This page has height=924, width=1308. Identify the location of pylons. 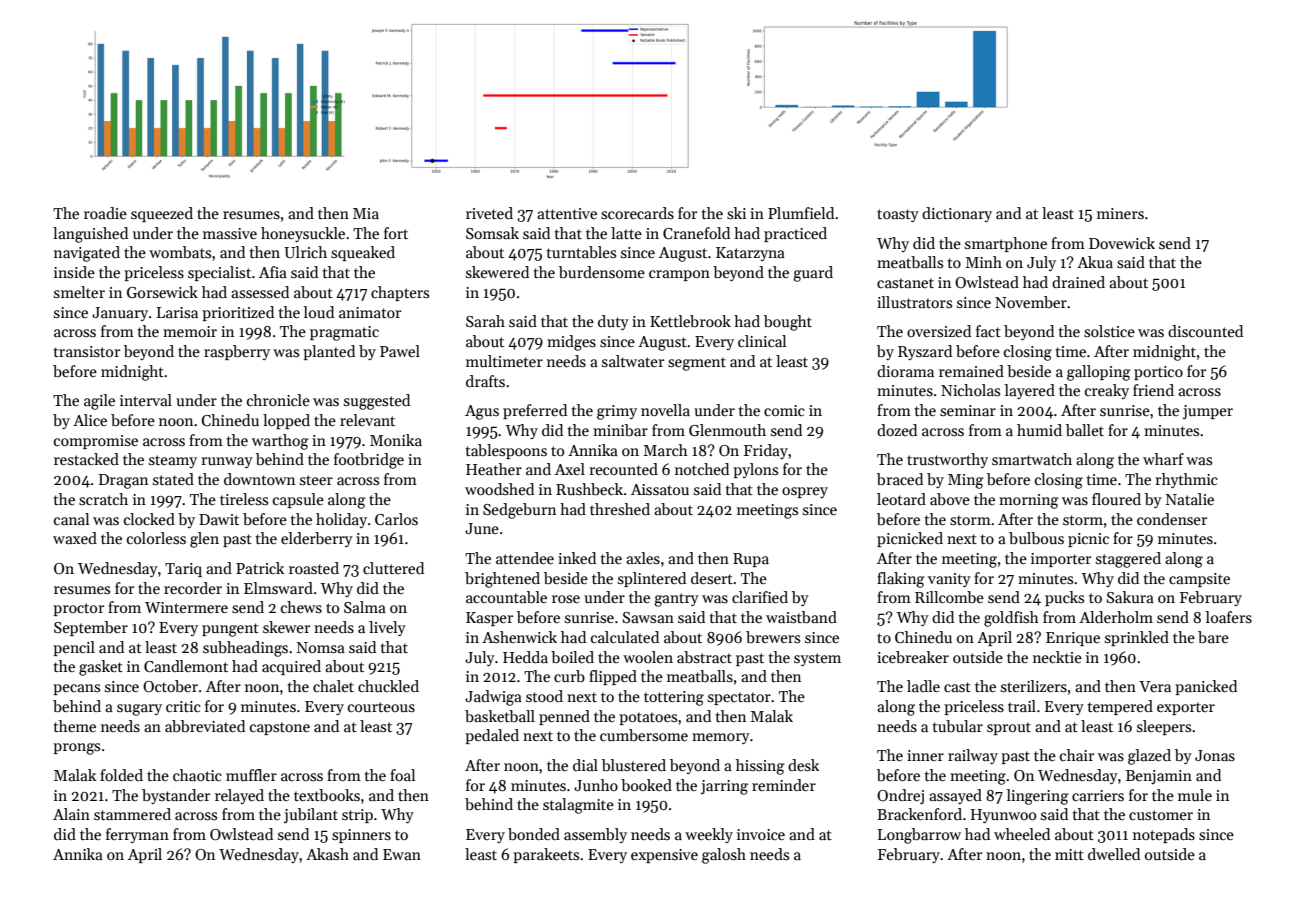
(755, 470).
